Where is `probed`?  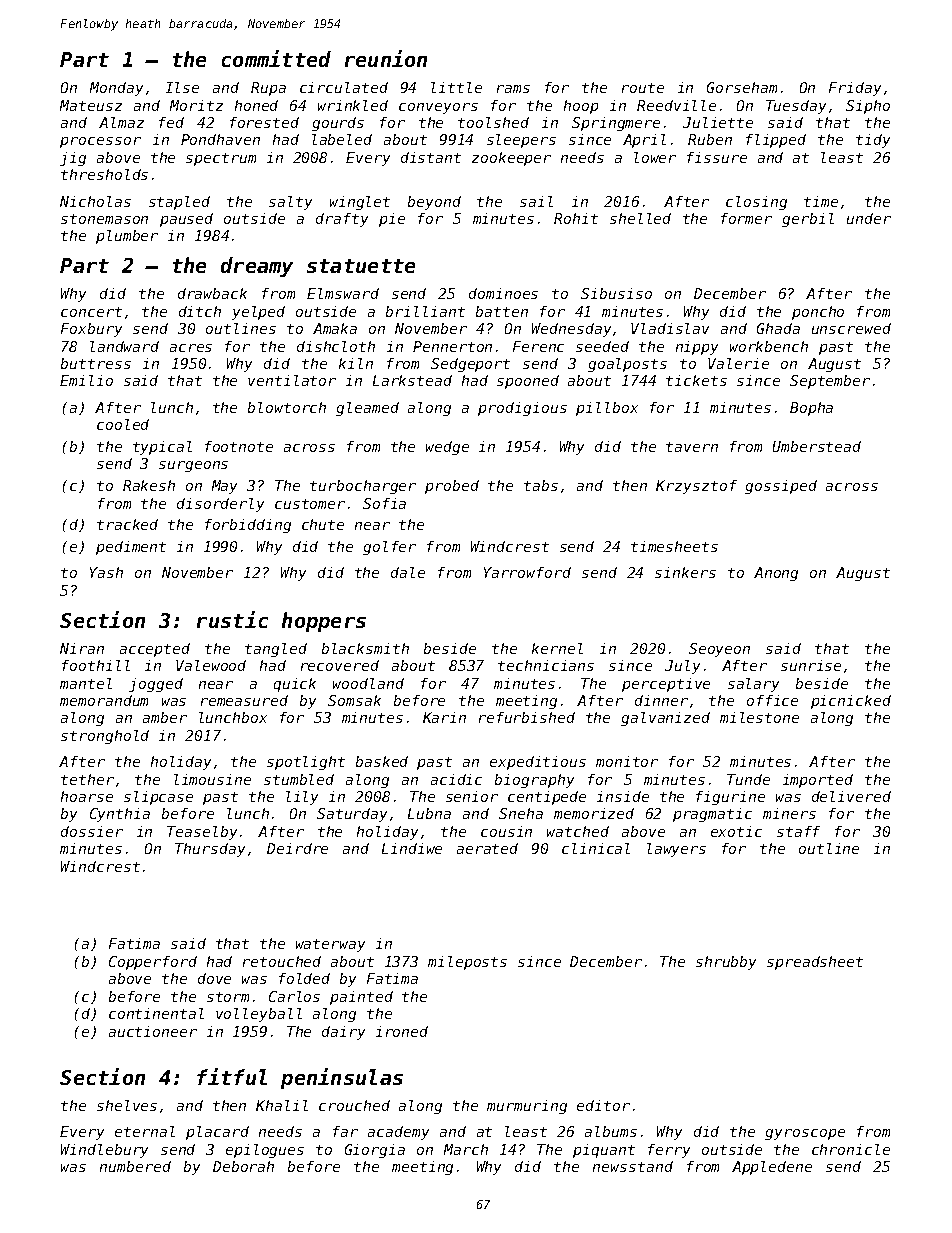 probed is located at coordinates (452, 487).
